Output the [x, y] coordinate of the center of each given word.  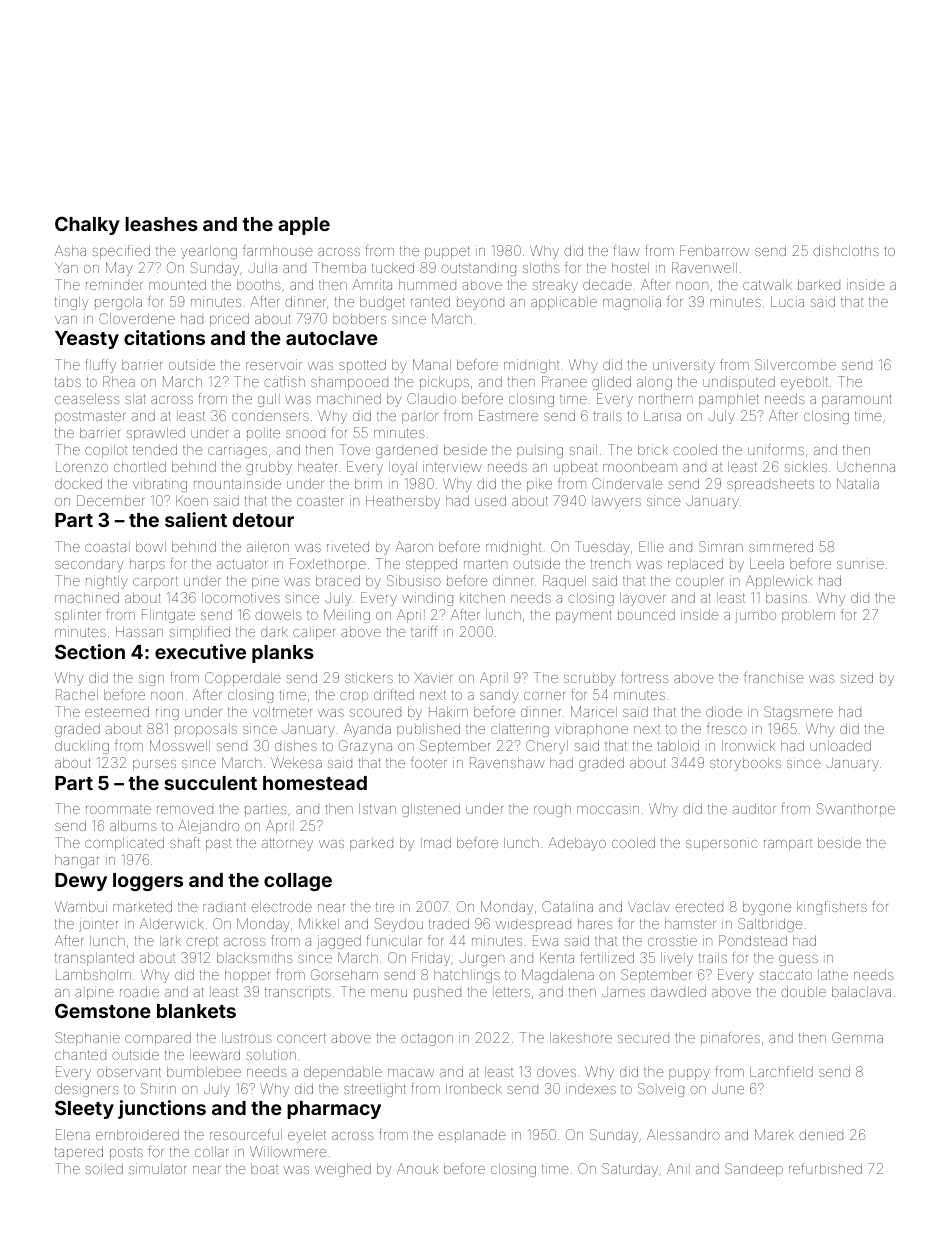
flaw [627, 250]
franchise [774, 677]
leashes [161, 224]
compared [158, 1039]
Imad [436, 842]
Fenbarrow [714, 250]
